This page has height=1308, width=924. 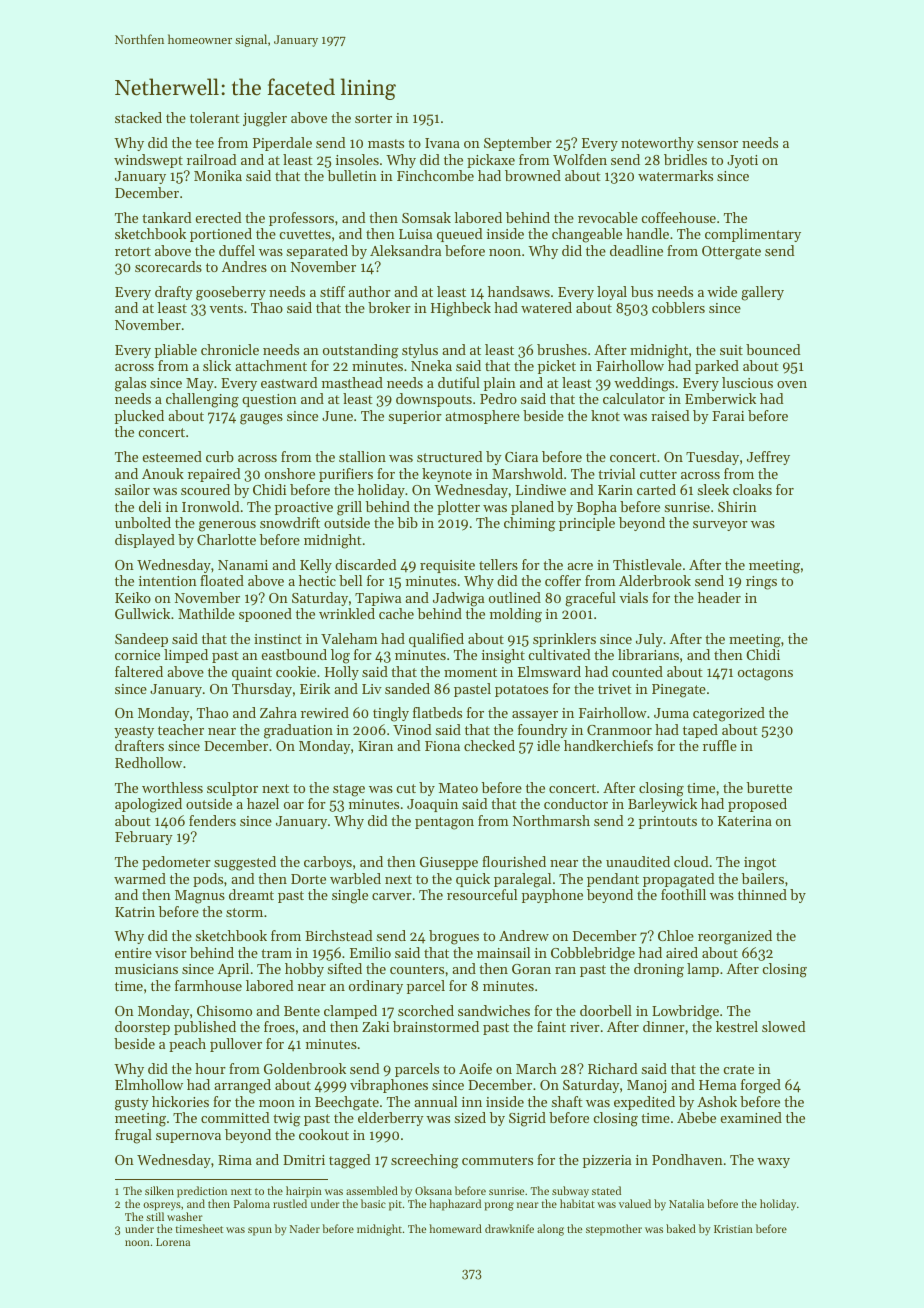 I want to click on bounced, so click(x=773, y=349).
